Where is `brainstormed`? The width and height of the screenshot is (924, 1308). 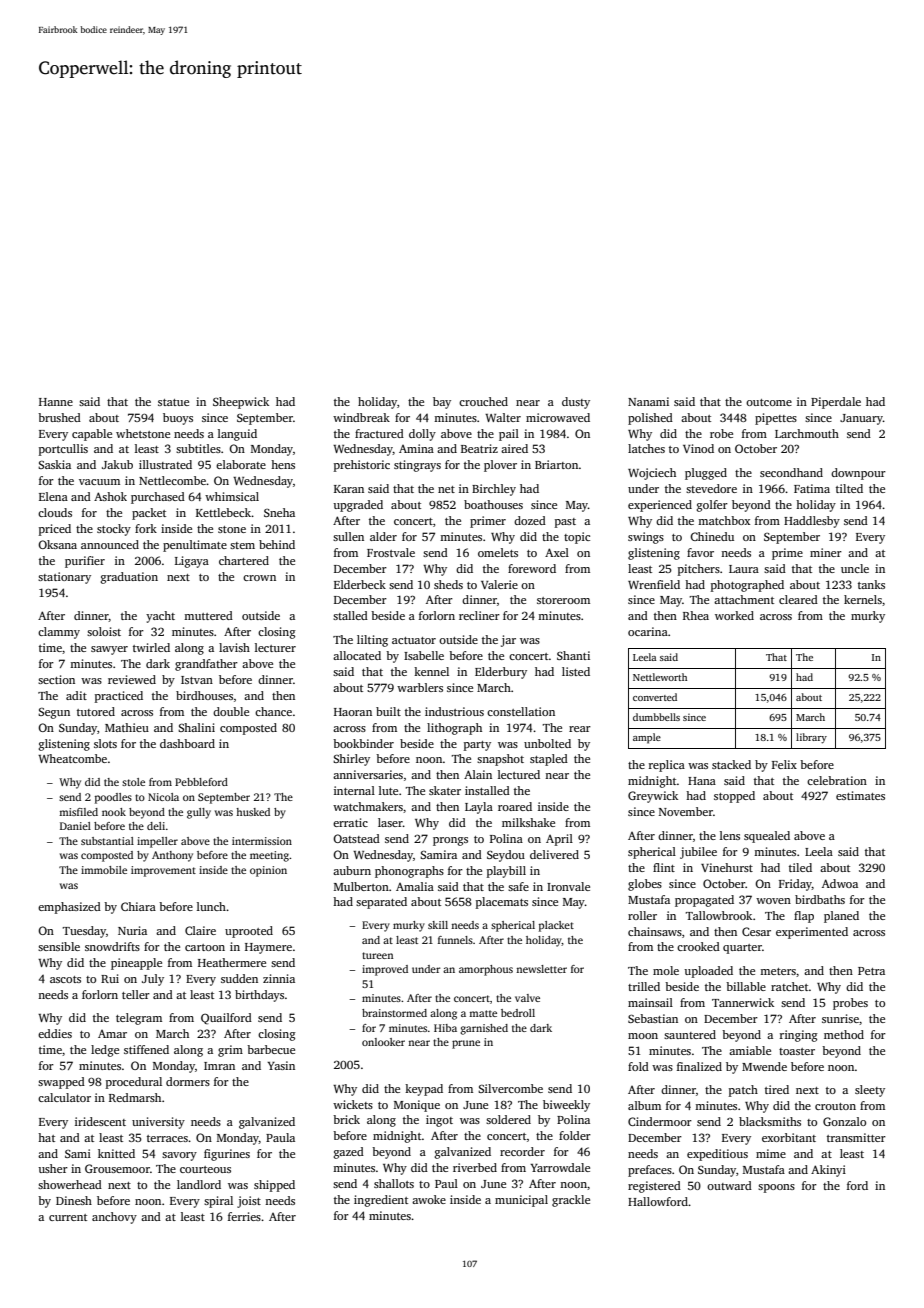
brainstormed is located at coordinates (394, 1013).
